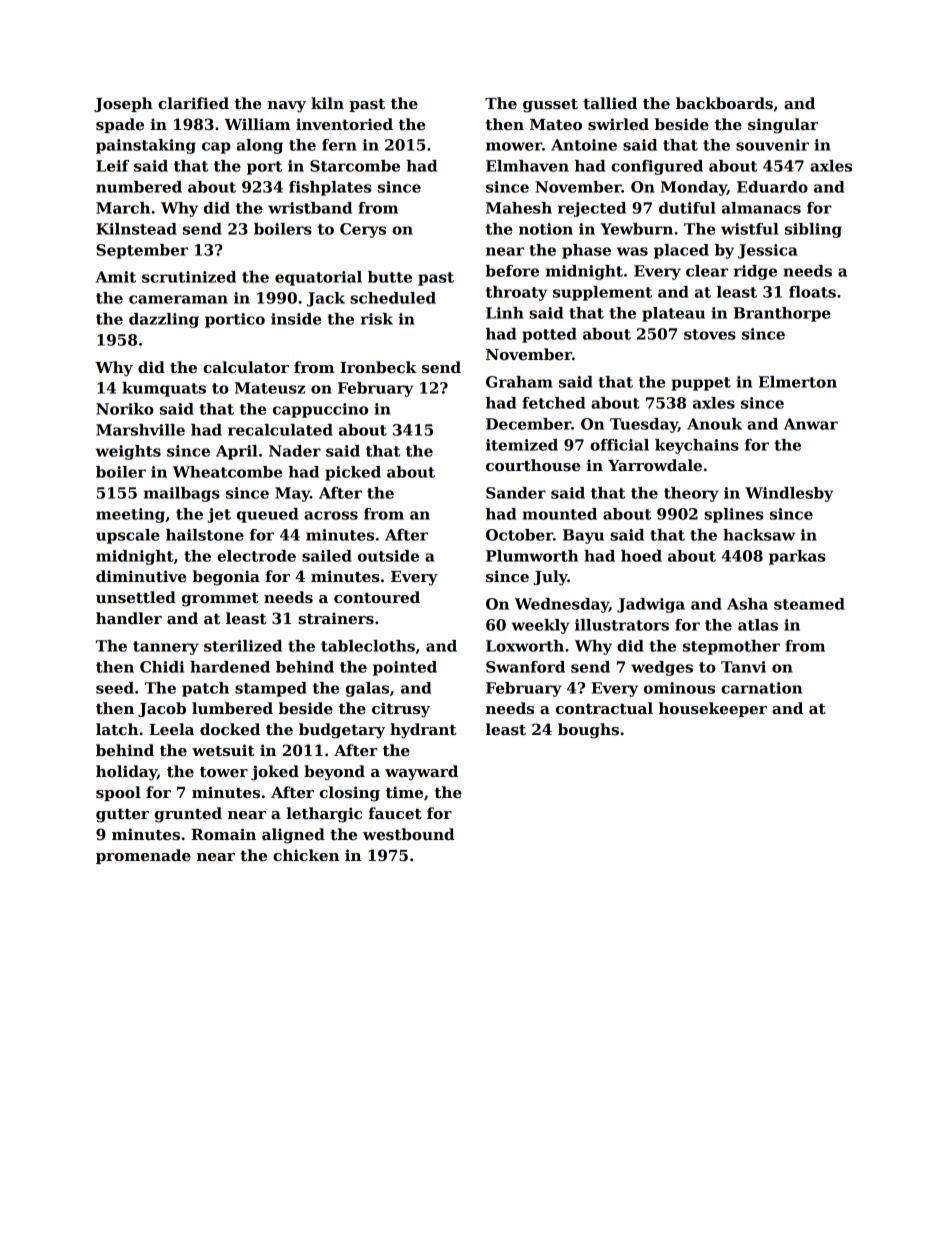 This page has width=952, height=1233. Describe the element at coordinates (421, 773) in the page. I see `wayward` at that location.
